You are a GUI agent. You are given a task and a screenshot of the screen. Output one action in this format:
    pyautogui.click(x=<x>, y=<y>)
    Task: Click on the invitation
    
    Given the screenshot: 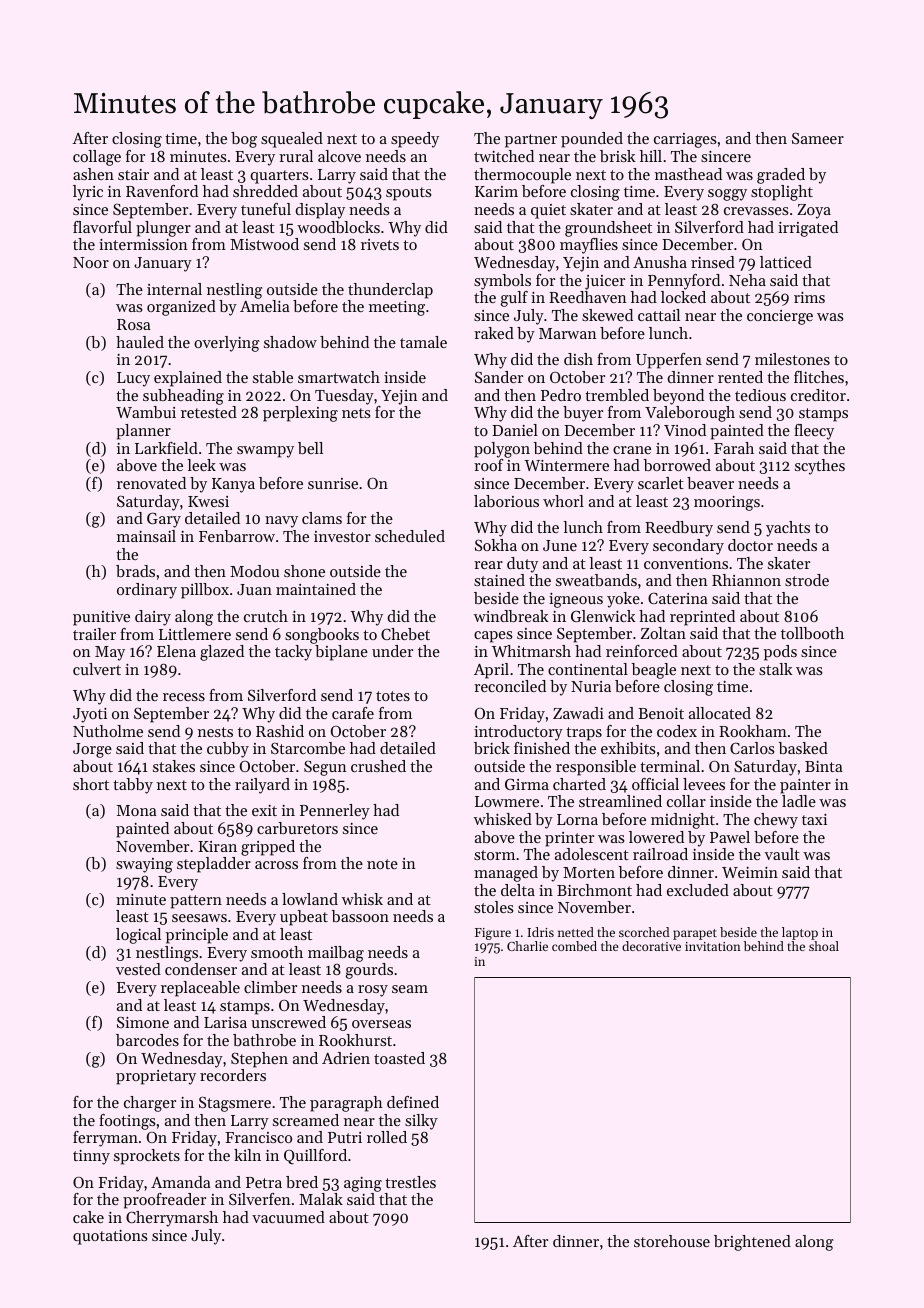 What is the action you would take?
    pyautogui.click(x=713, y=946)
